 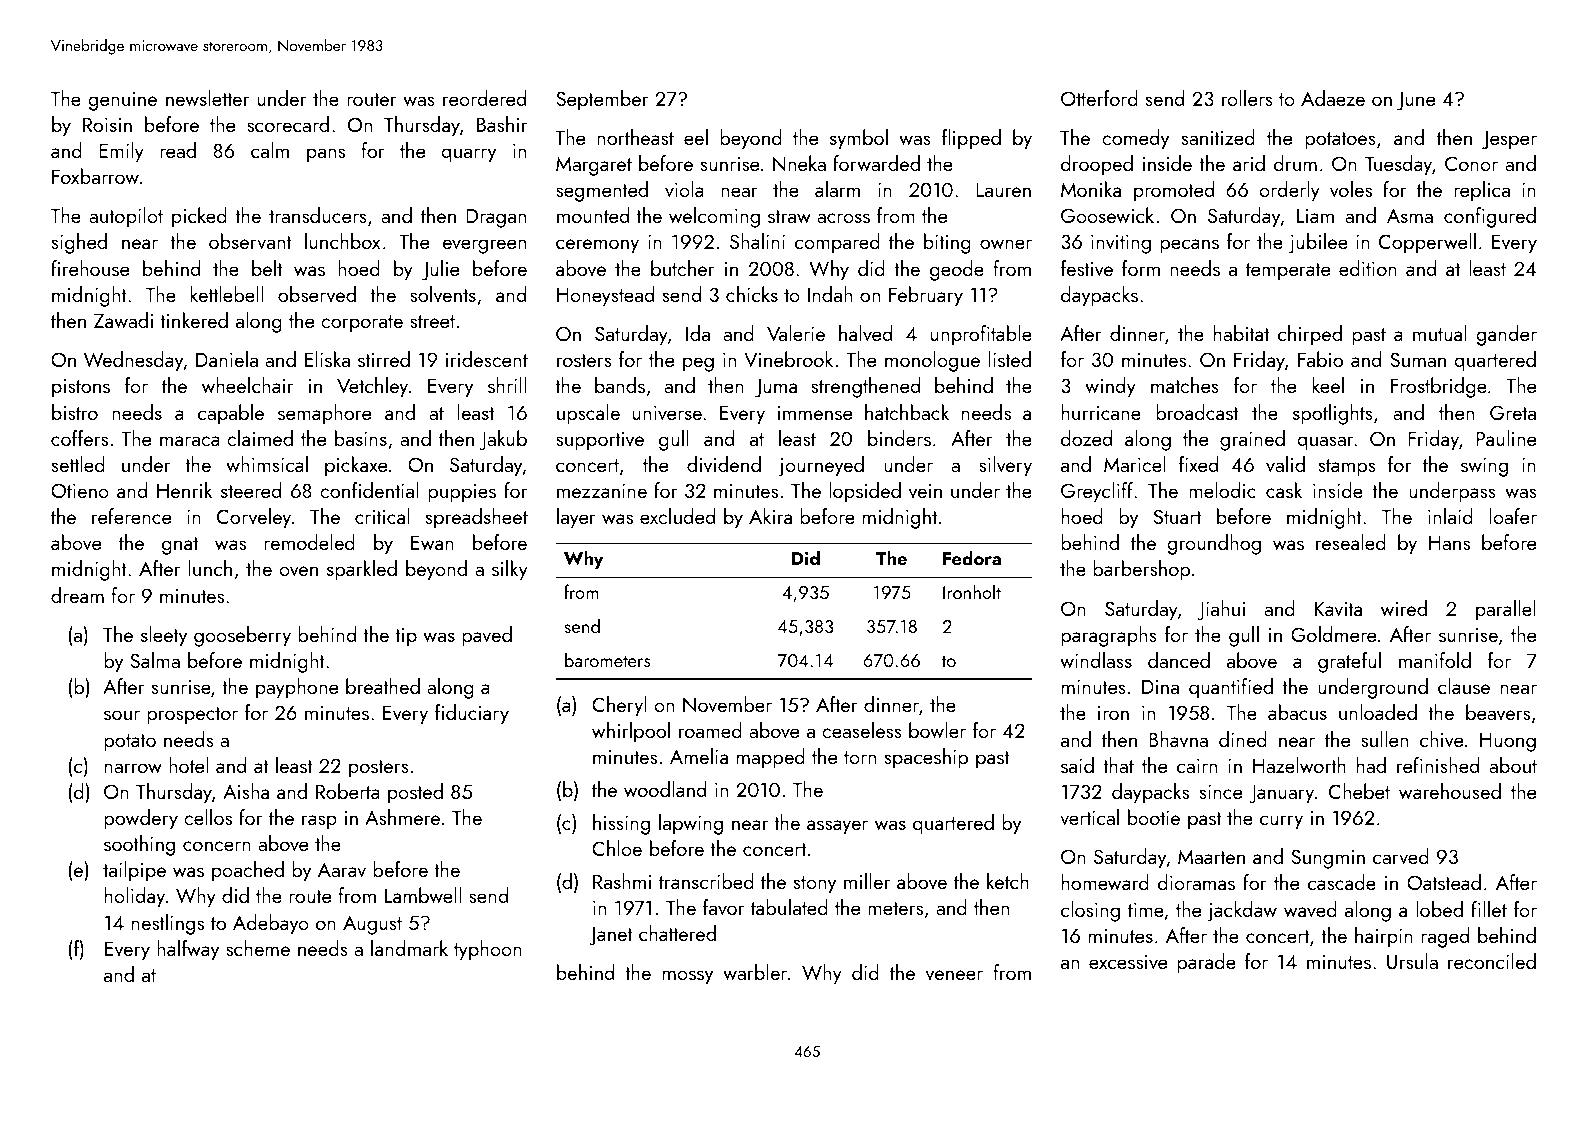 What do you see at coordinates (192, 716) in the image?
I see `prospector` at bounding box center [192, 716].
